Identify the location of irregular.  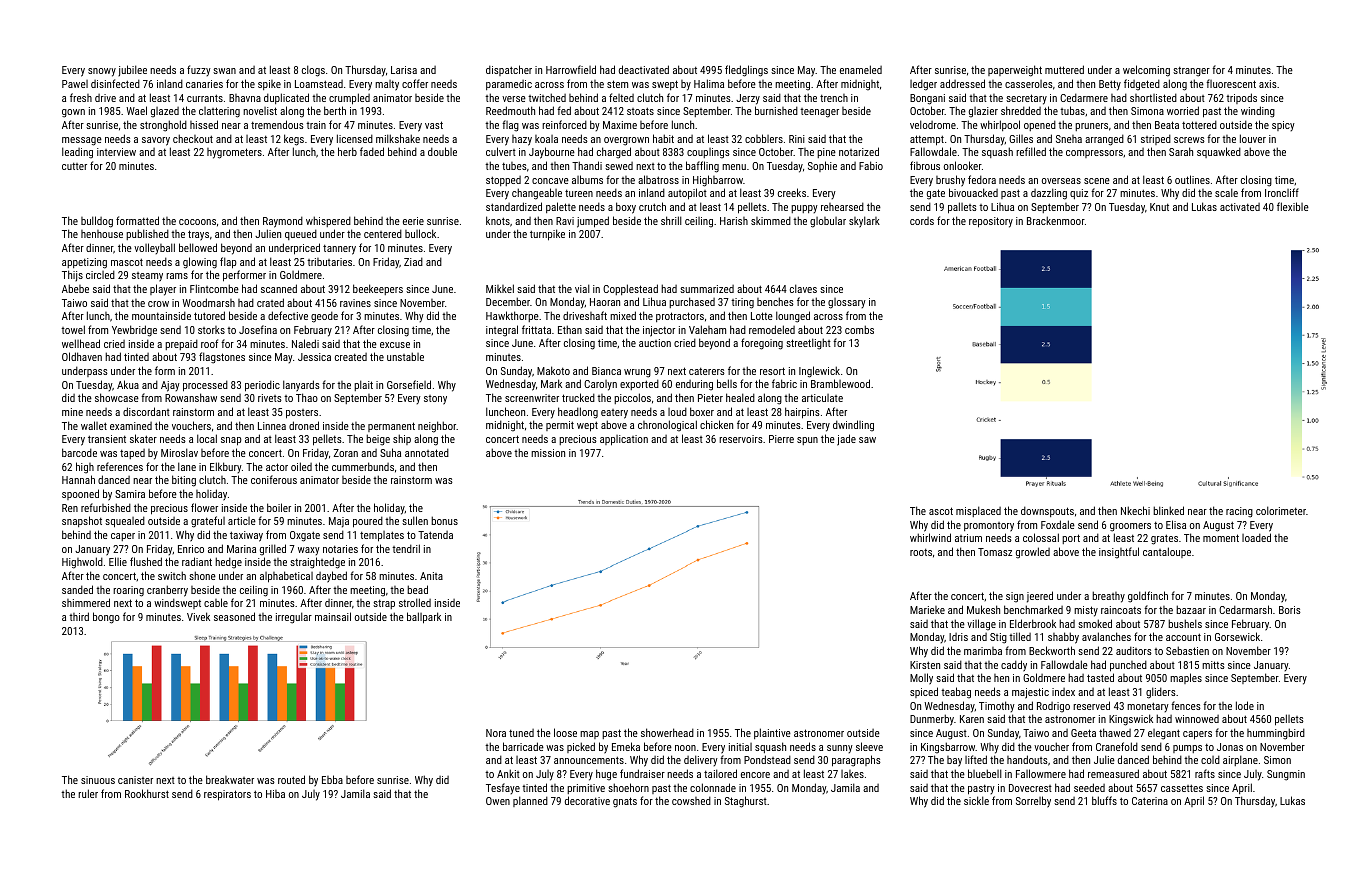
(294, 618).
